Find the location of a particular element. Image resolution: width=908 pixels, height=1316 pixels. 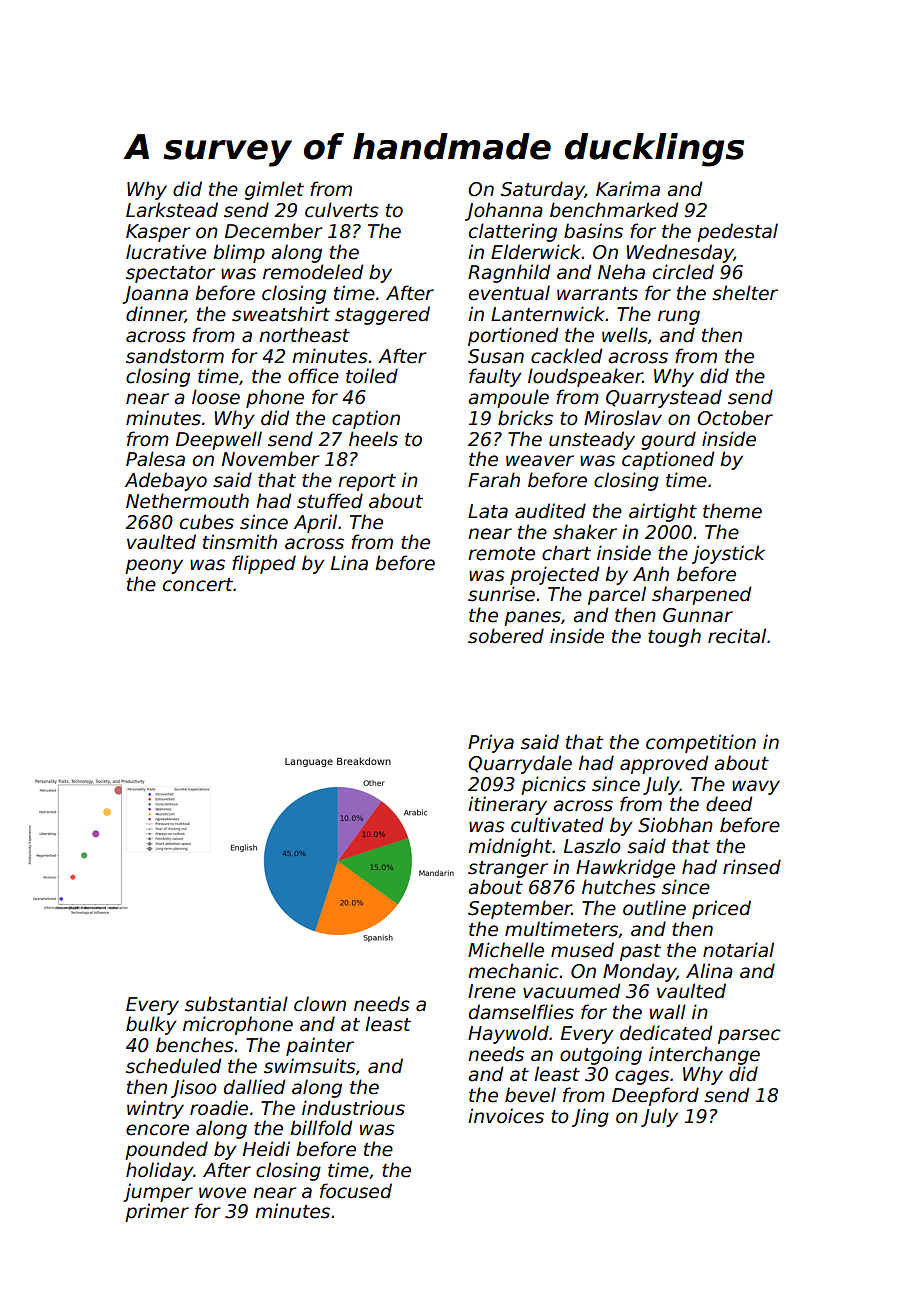

concert is located at coordinates (198, 585).
